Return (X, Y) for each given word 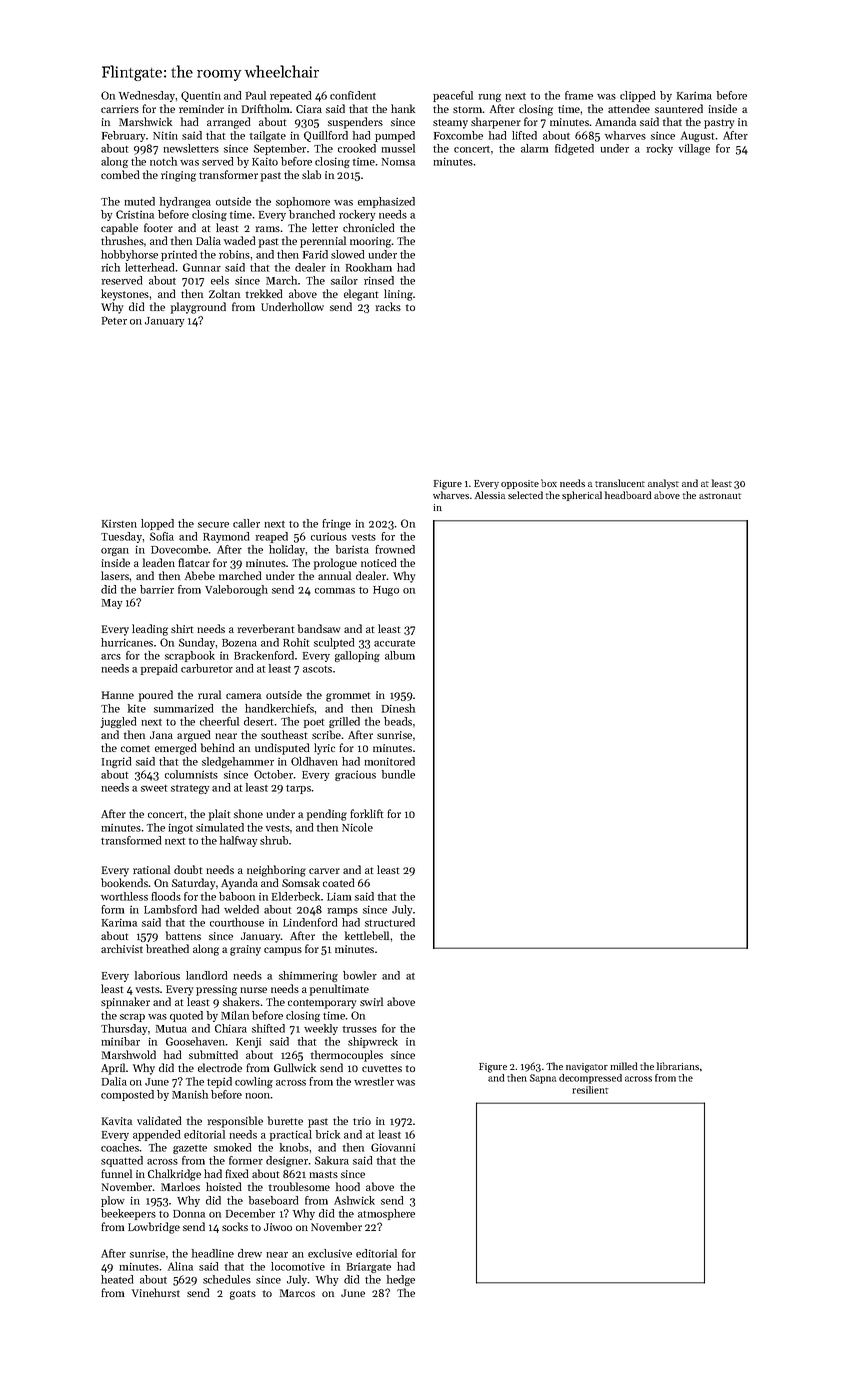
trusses (360, 1029)
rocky (659, 149)
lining (398, 295)
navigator (587, 1068)
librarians (678, 1066)
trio (362, 1121)
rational (151, 869)
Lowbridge (154, 1228)
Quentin (201, 96)
